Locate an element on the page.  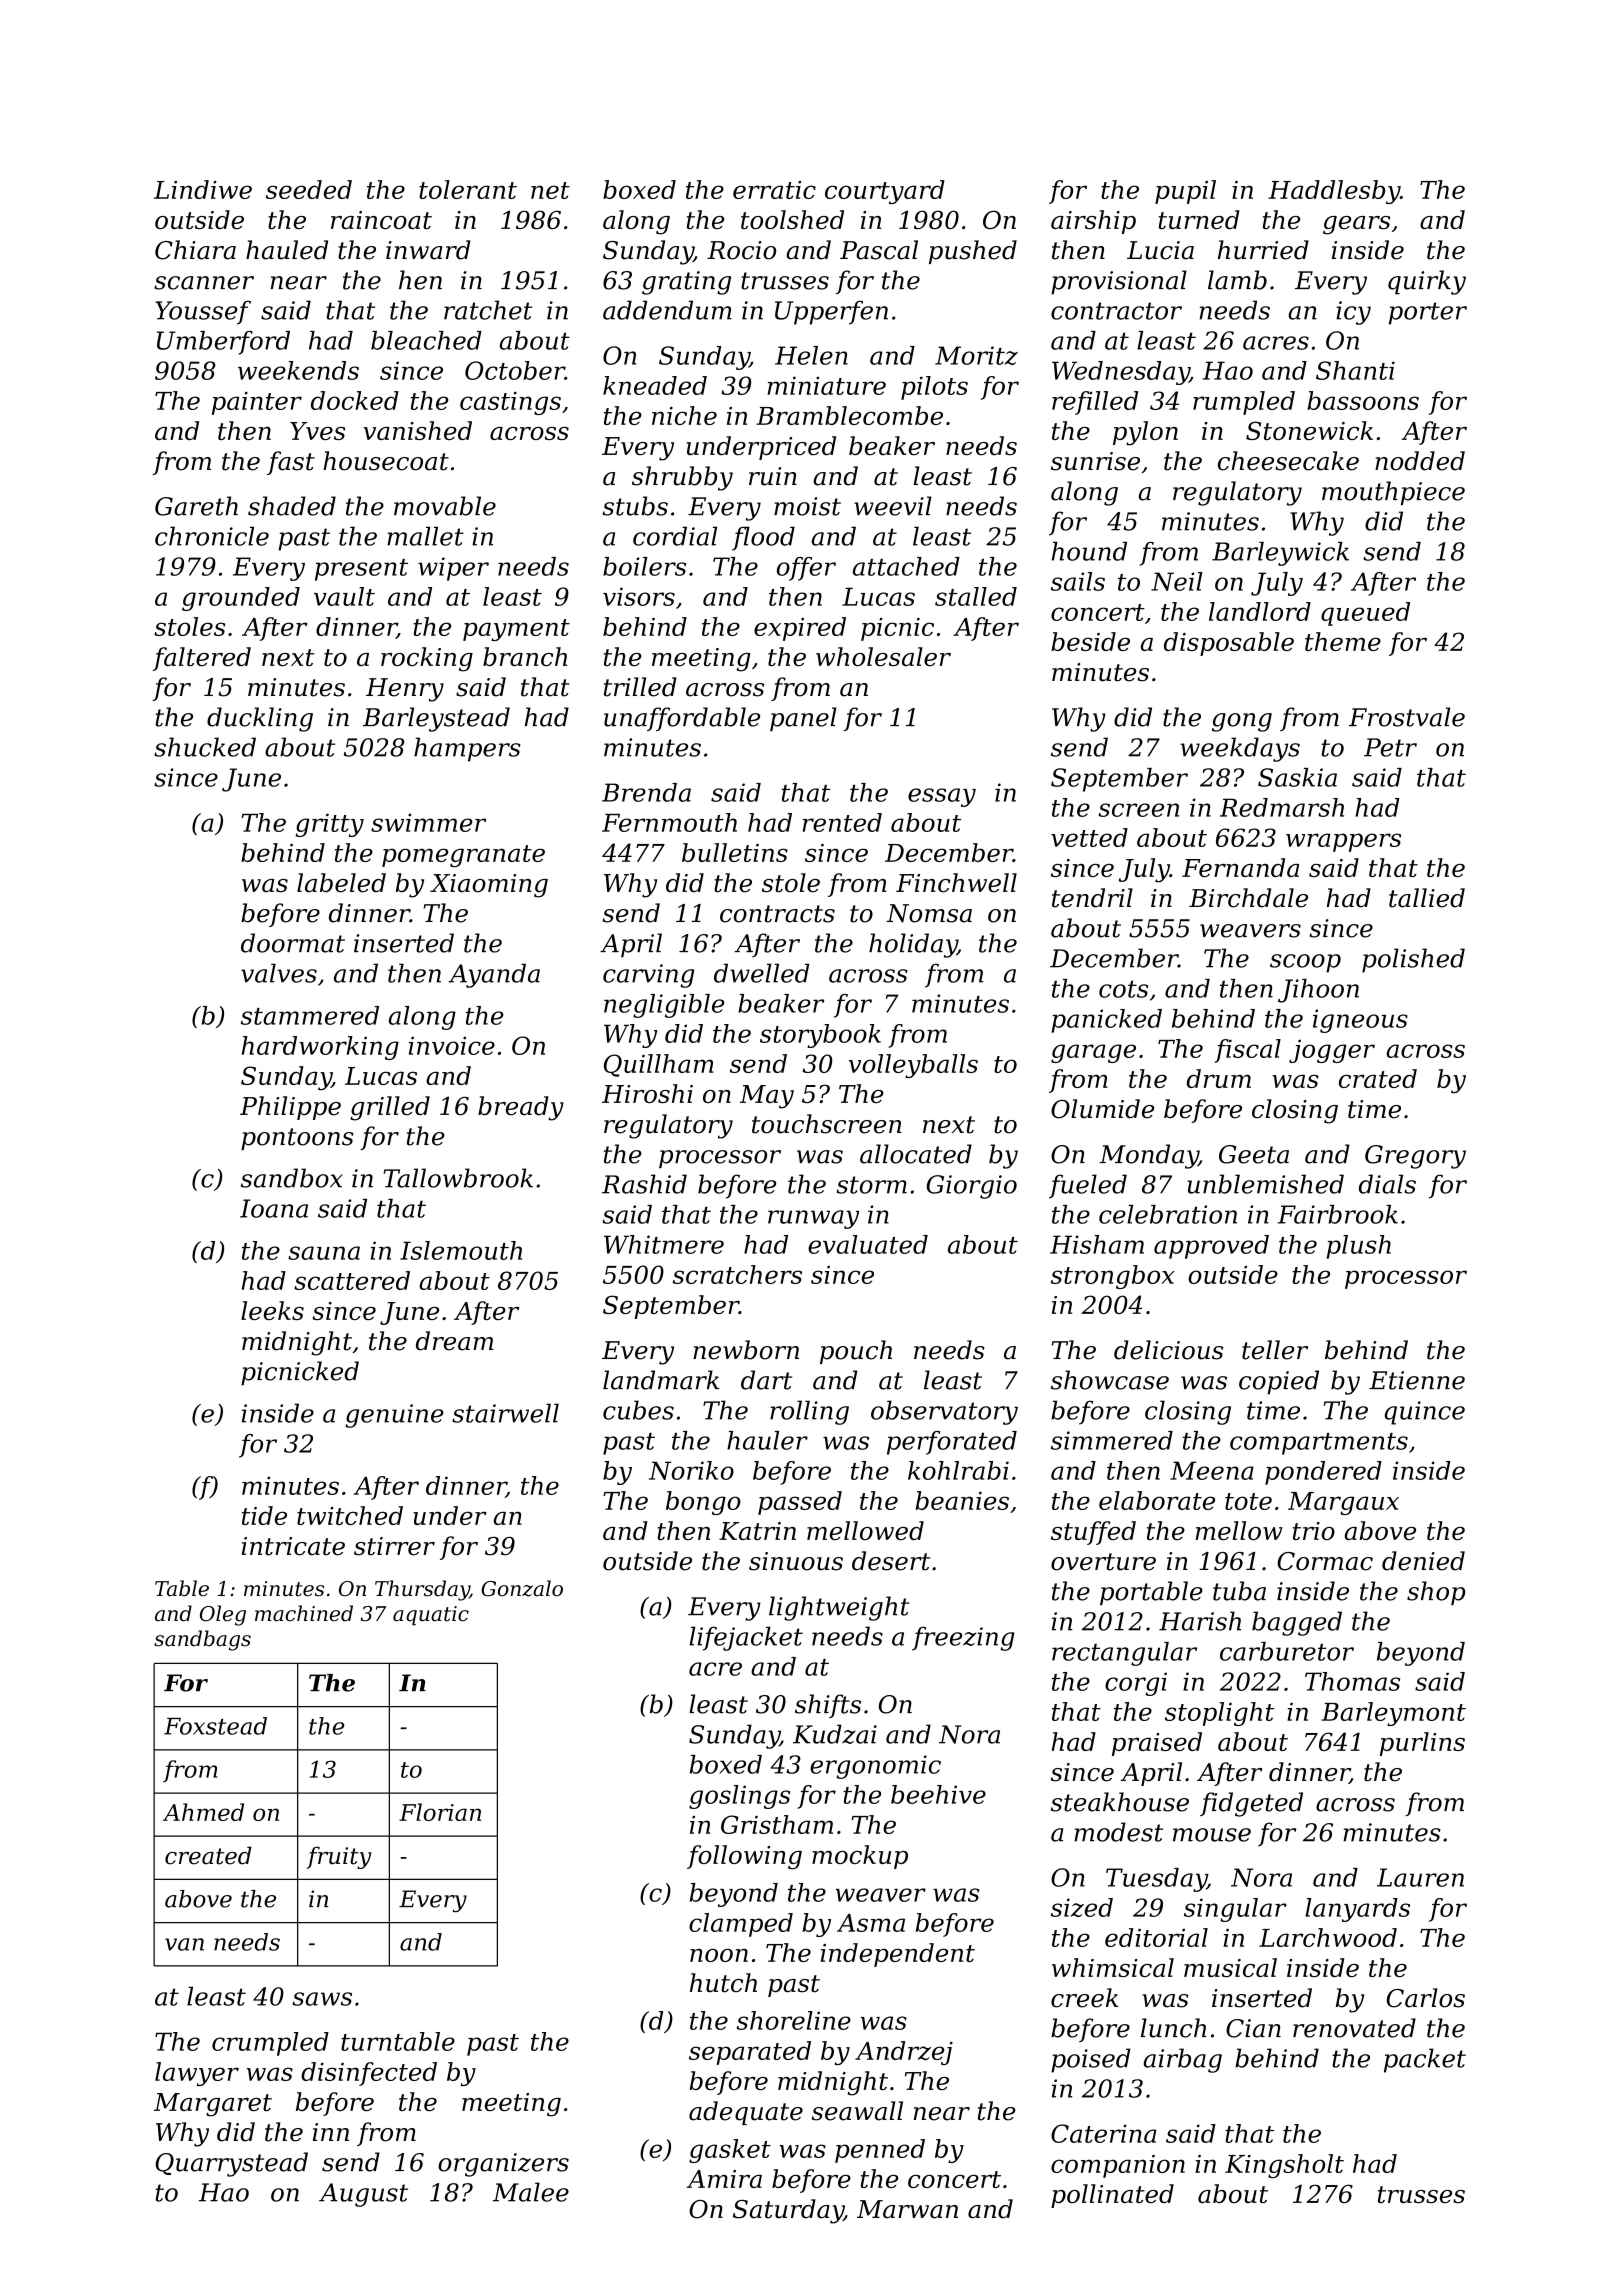
gritty is located at coordinates (329, 825).
